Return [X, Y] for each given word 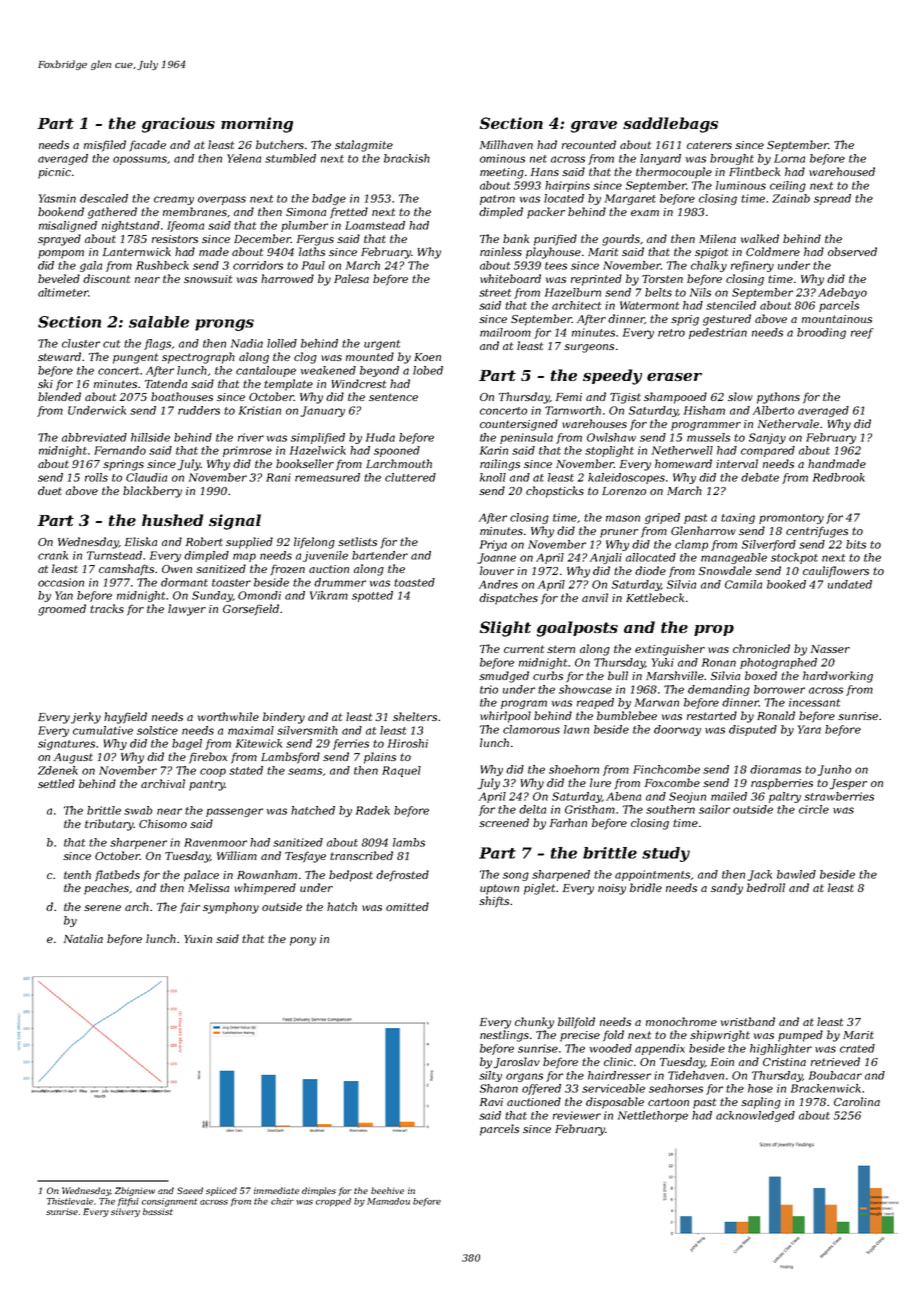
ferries [351, 744]
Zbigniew [135, 1191]
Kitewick [259, 743]
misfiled [105, 146]
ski [45, 383]
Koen [427, 357]
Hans [545, 172]
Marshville [675, 675]
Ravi [491, 1102]
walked [760, 238]
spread [832, 199]
